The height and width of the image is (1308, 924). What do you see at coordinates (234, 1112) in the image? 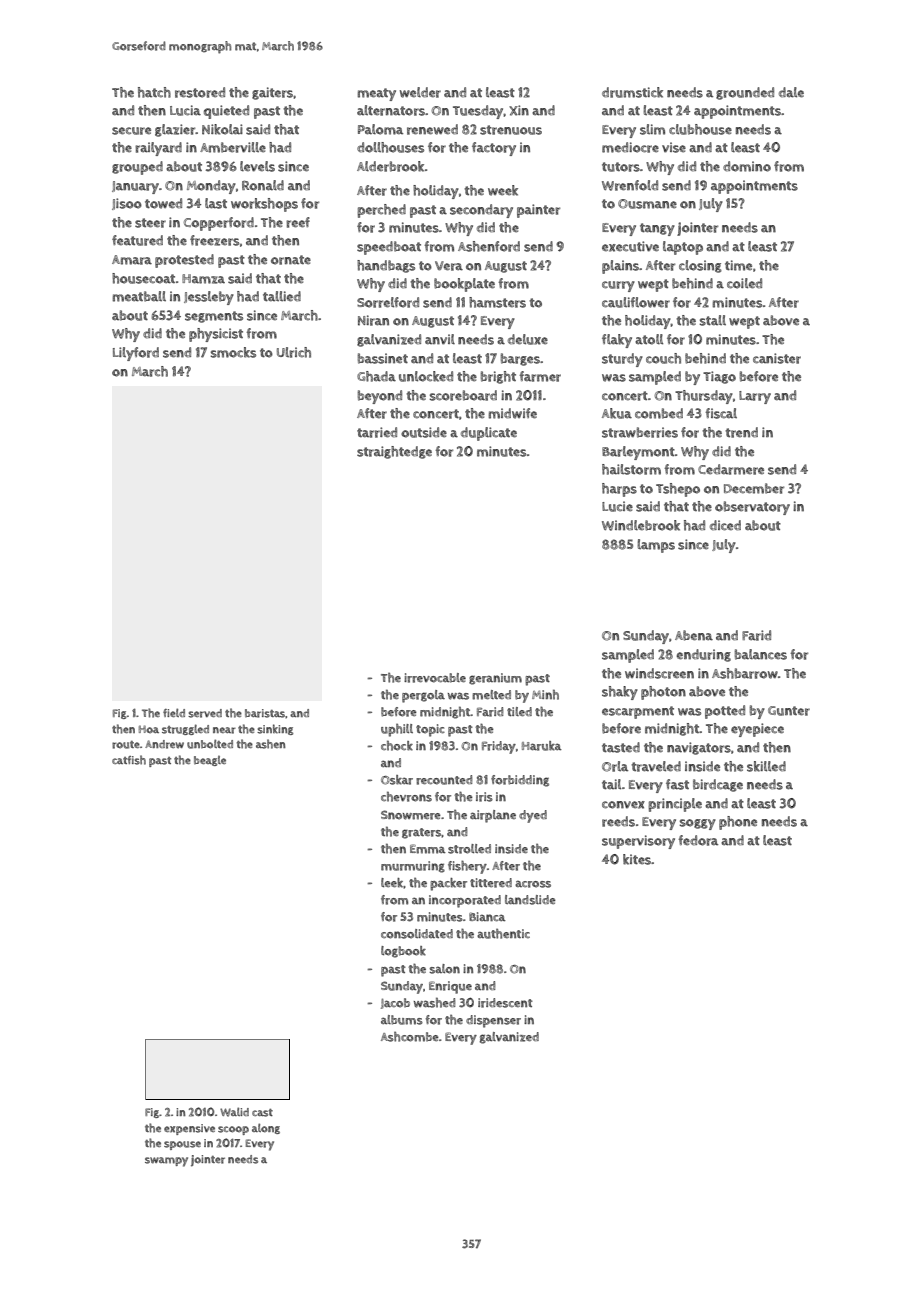
I see `Walid` at bounding box center [234, 1112].
